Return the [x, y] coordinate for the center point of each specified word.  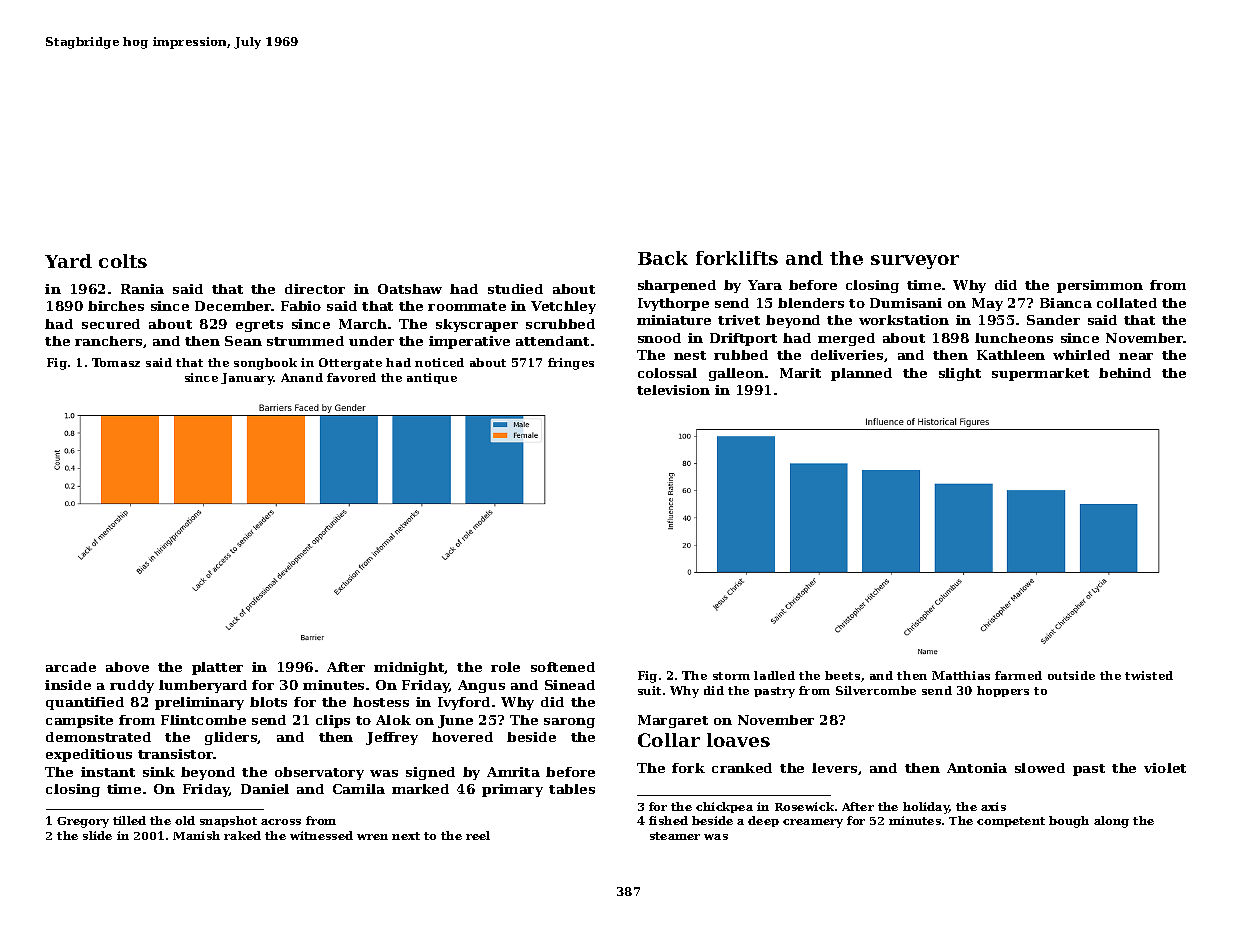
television [673, 390]
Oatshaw [410, 289]
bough [1069, 822]
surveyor [915, 262]
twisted [1149, 675]
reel [478, 835]
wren [372, 837]
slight [960, 374]
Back [663, 258]
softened [563, 667]
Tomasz [116, 362]
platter [217, 668]
